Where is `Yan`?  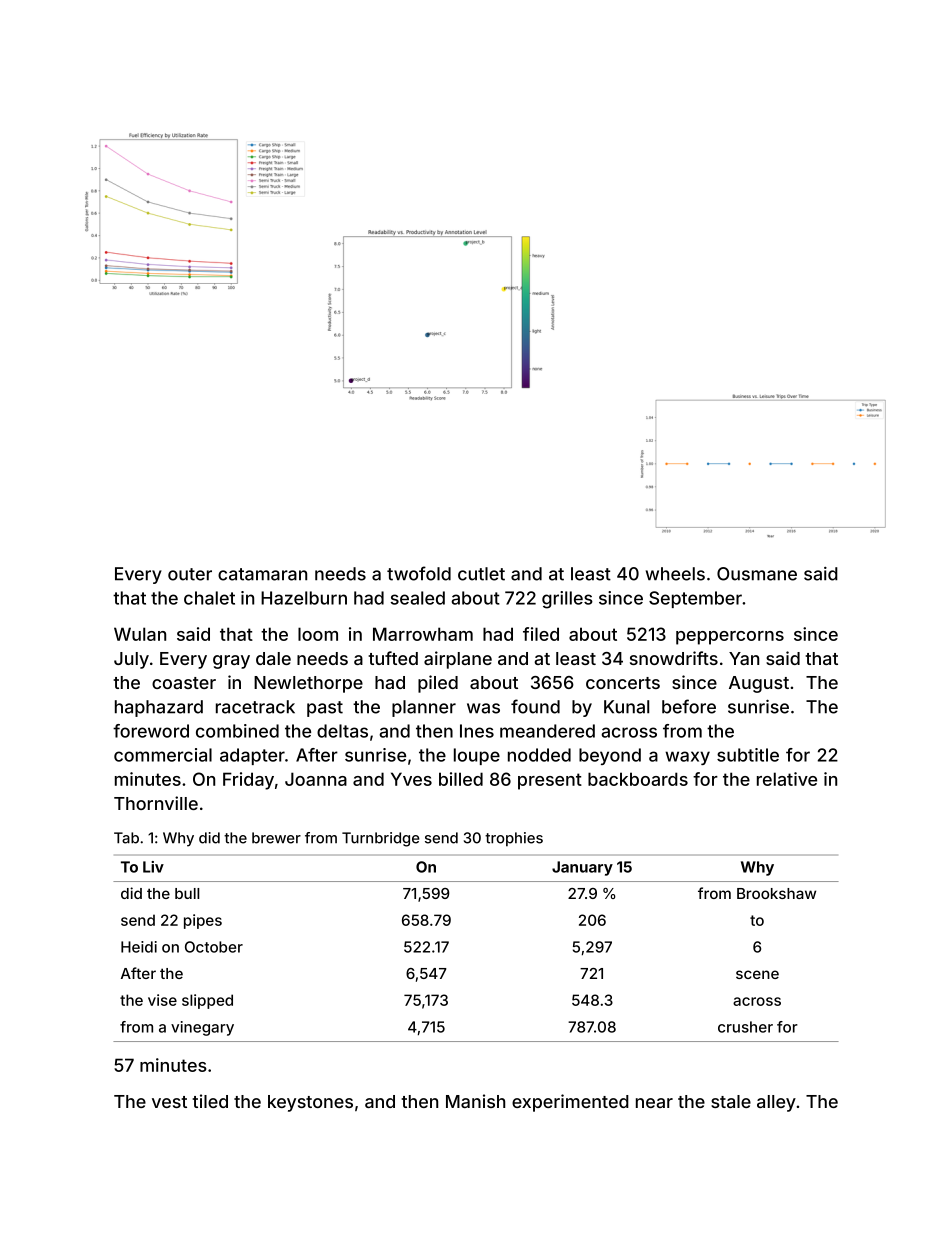
Yan is located at coordinates (744, 658).
